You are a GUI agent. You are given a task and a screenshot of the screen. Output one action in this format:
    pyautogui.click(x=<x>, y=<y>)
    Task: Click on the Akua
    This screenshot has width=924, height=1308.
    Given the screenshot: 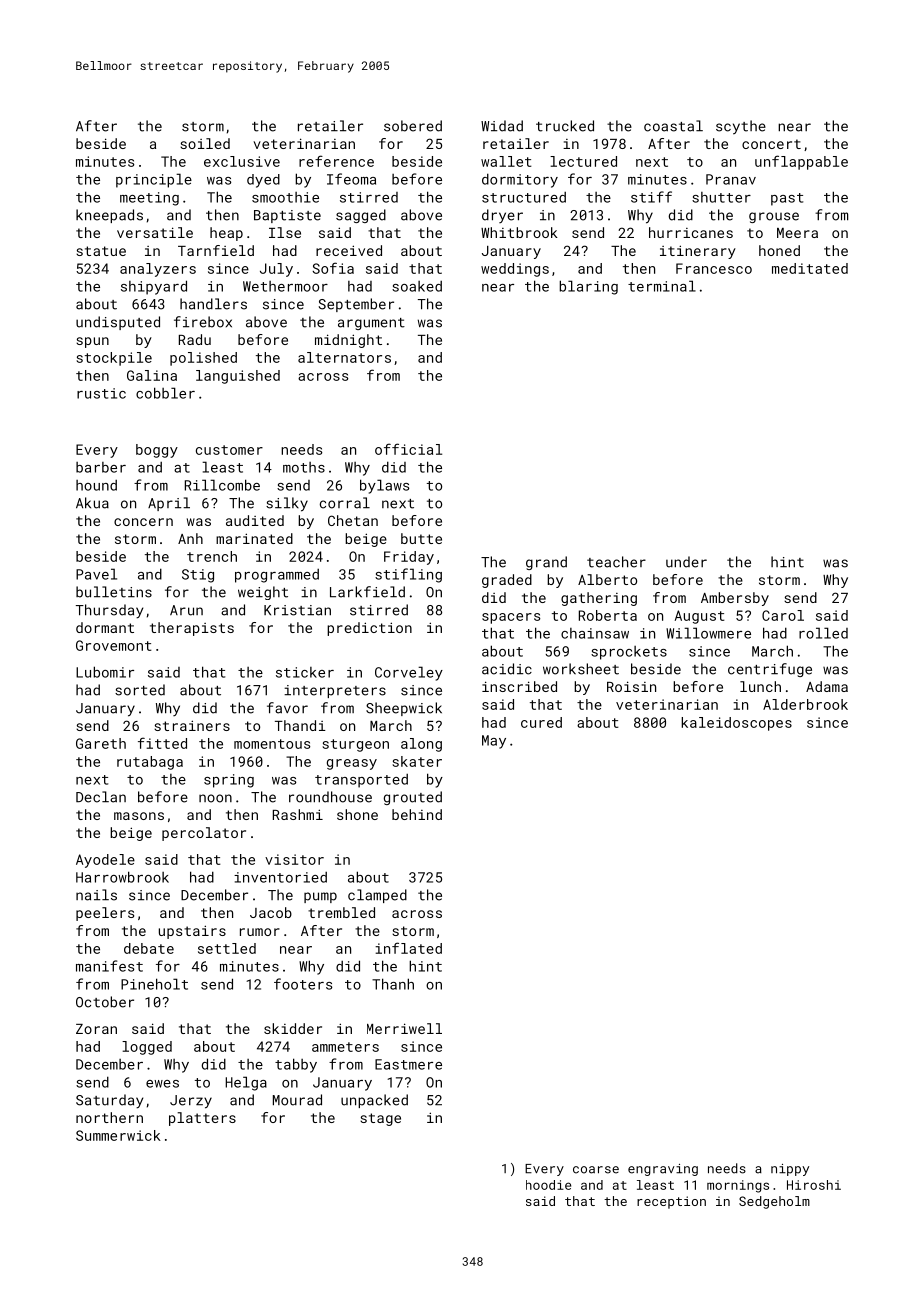 What is the action you would take?
    pyautogui.click(x=92, y=503)
